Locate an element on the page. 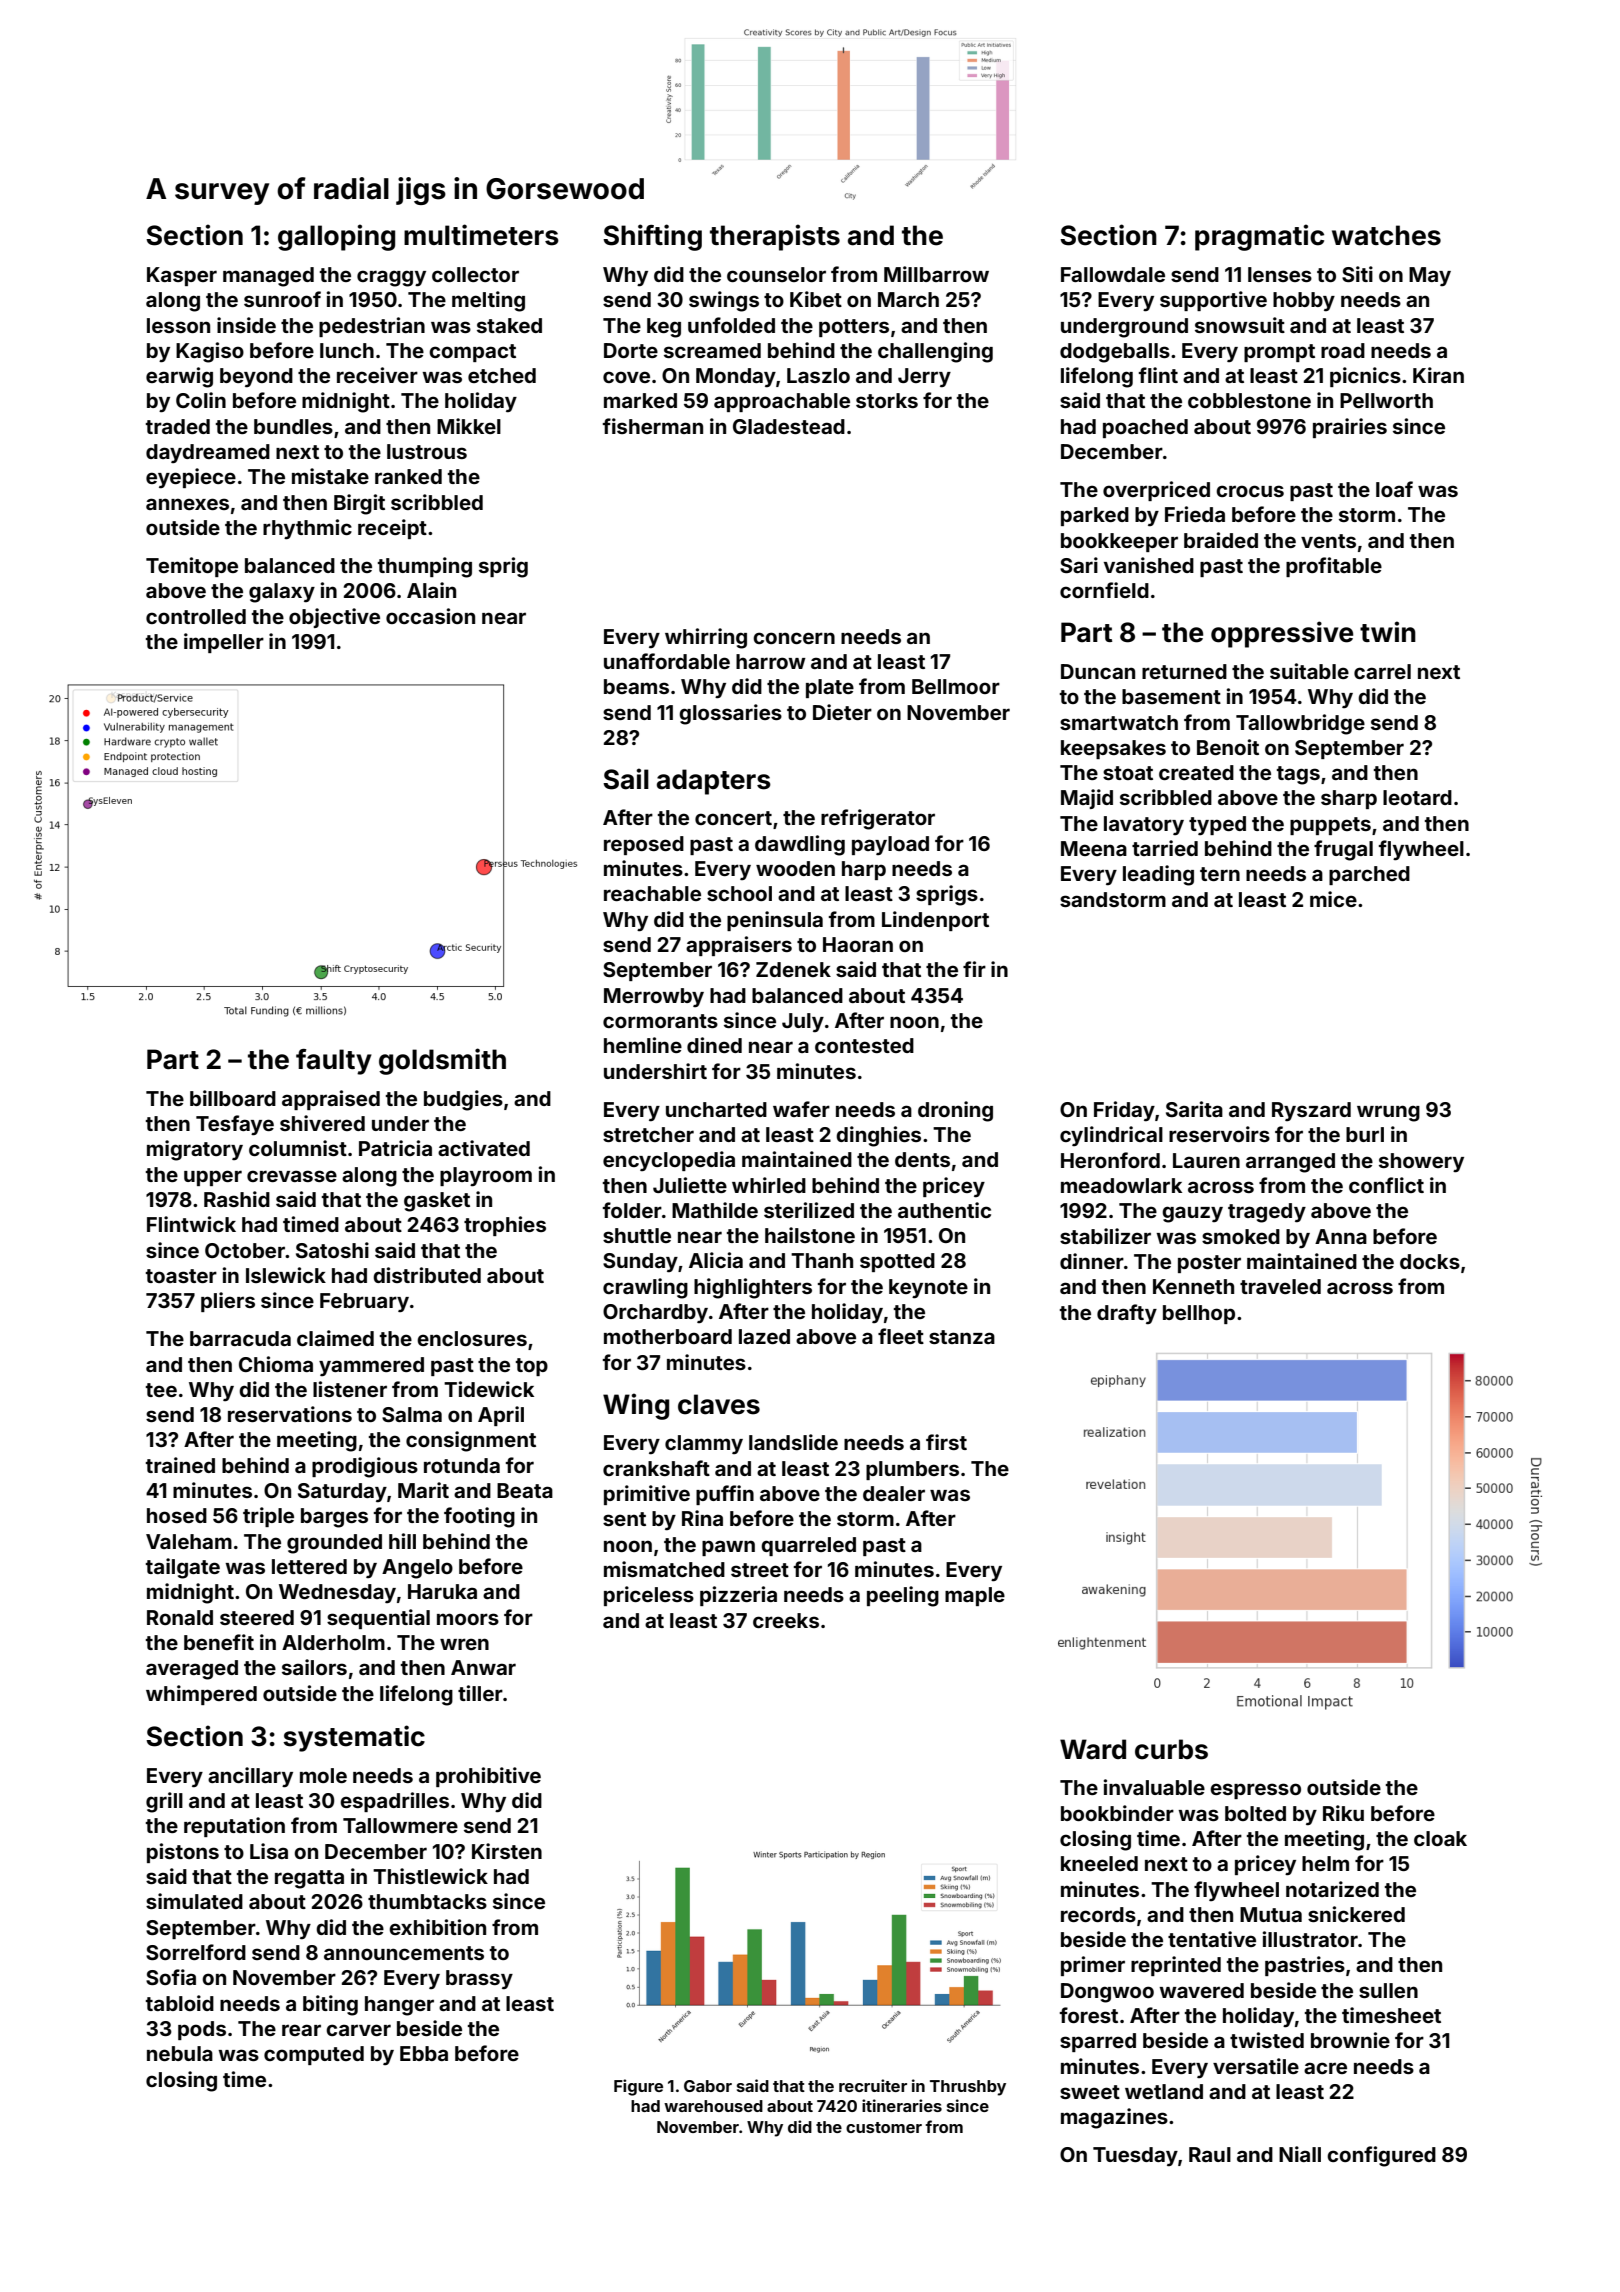 This image has width=1620, height=2292. Islewick is located at coordinates (286, 1275).
